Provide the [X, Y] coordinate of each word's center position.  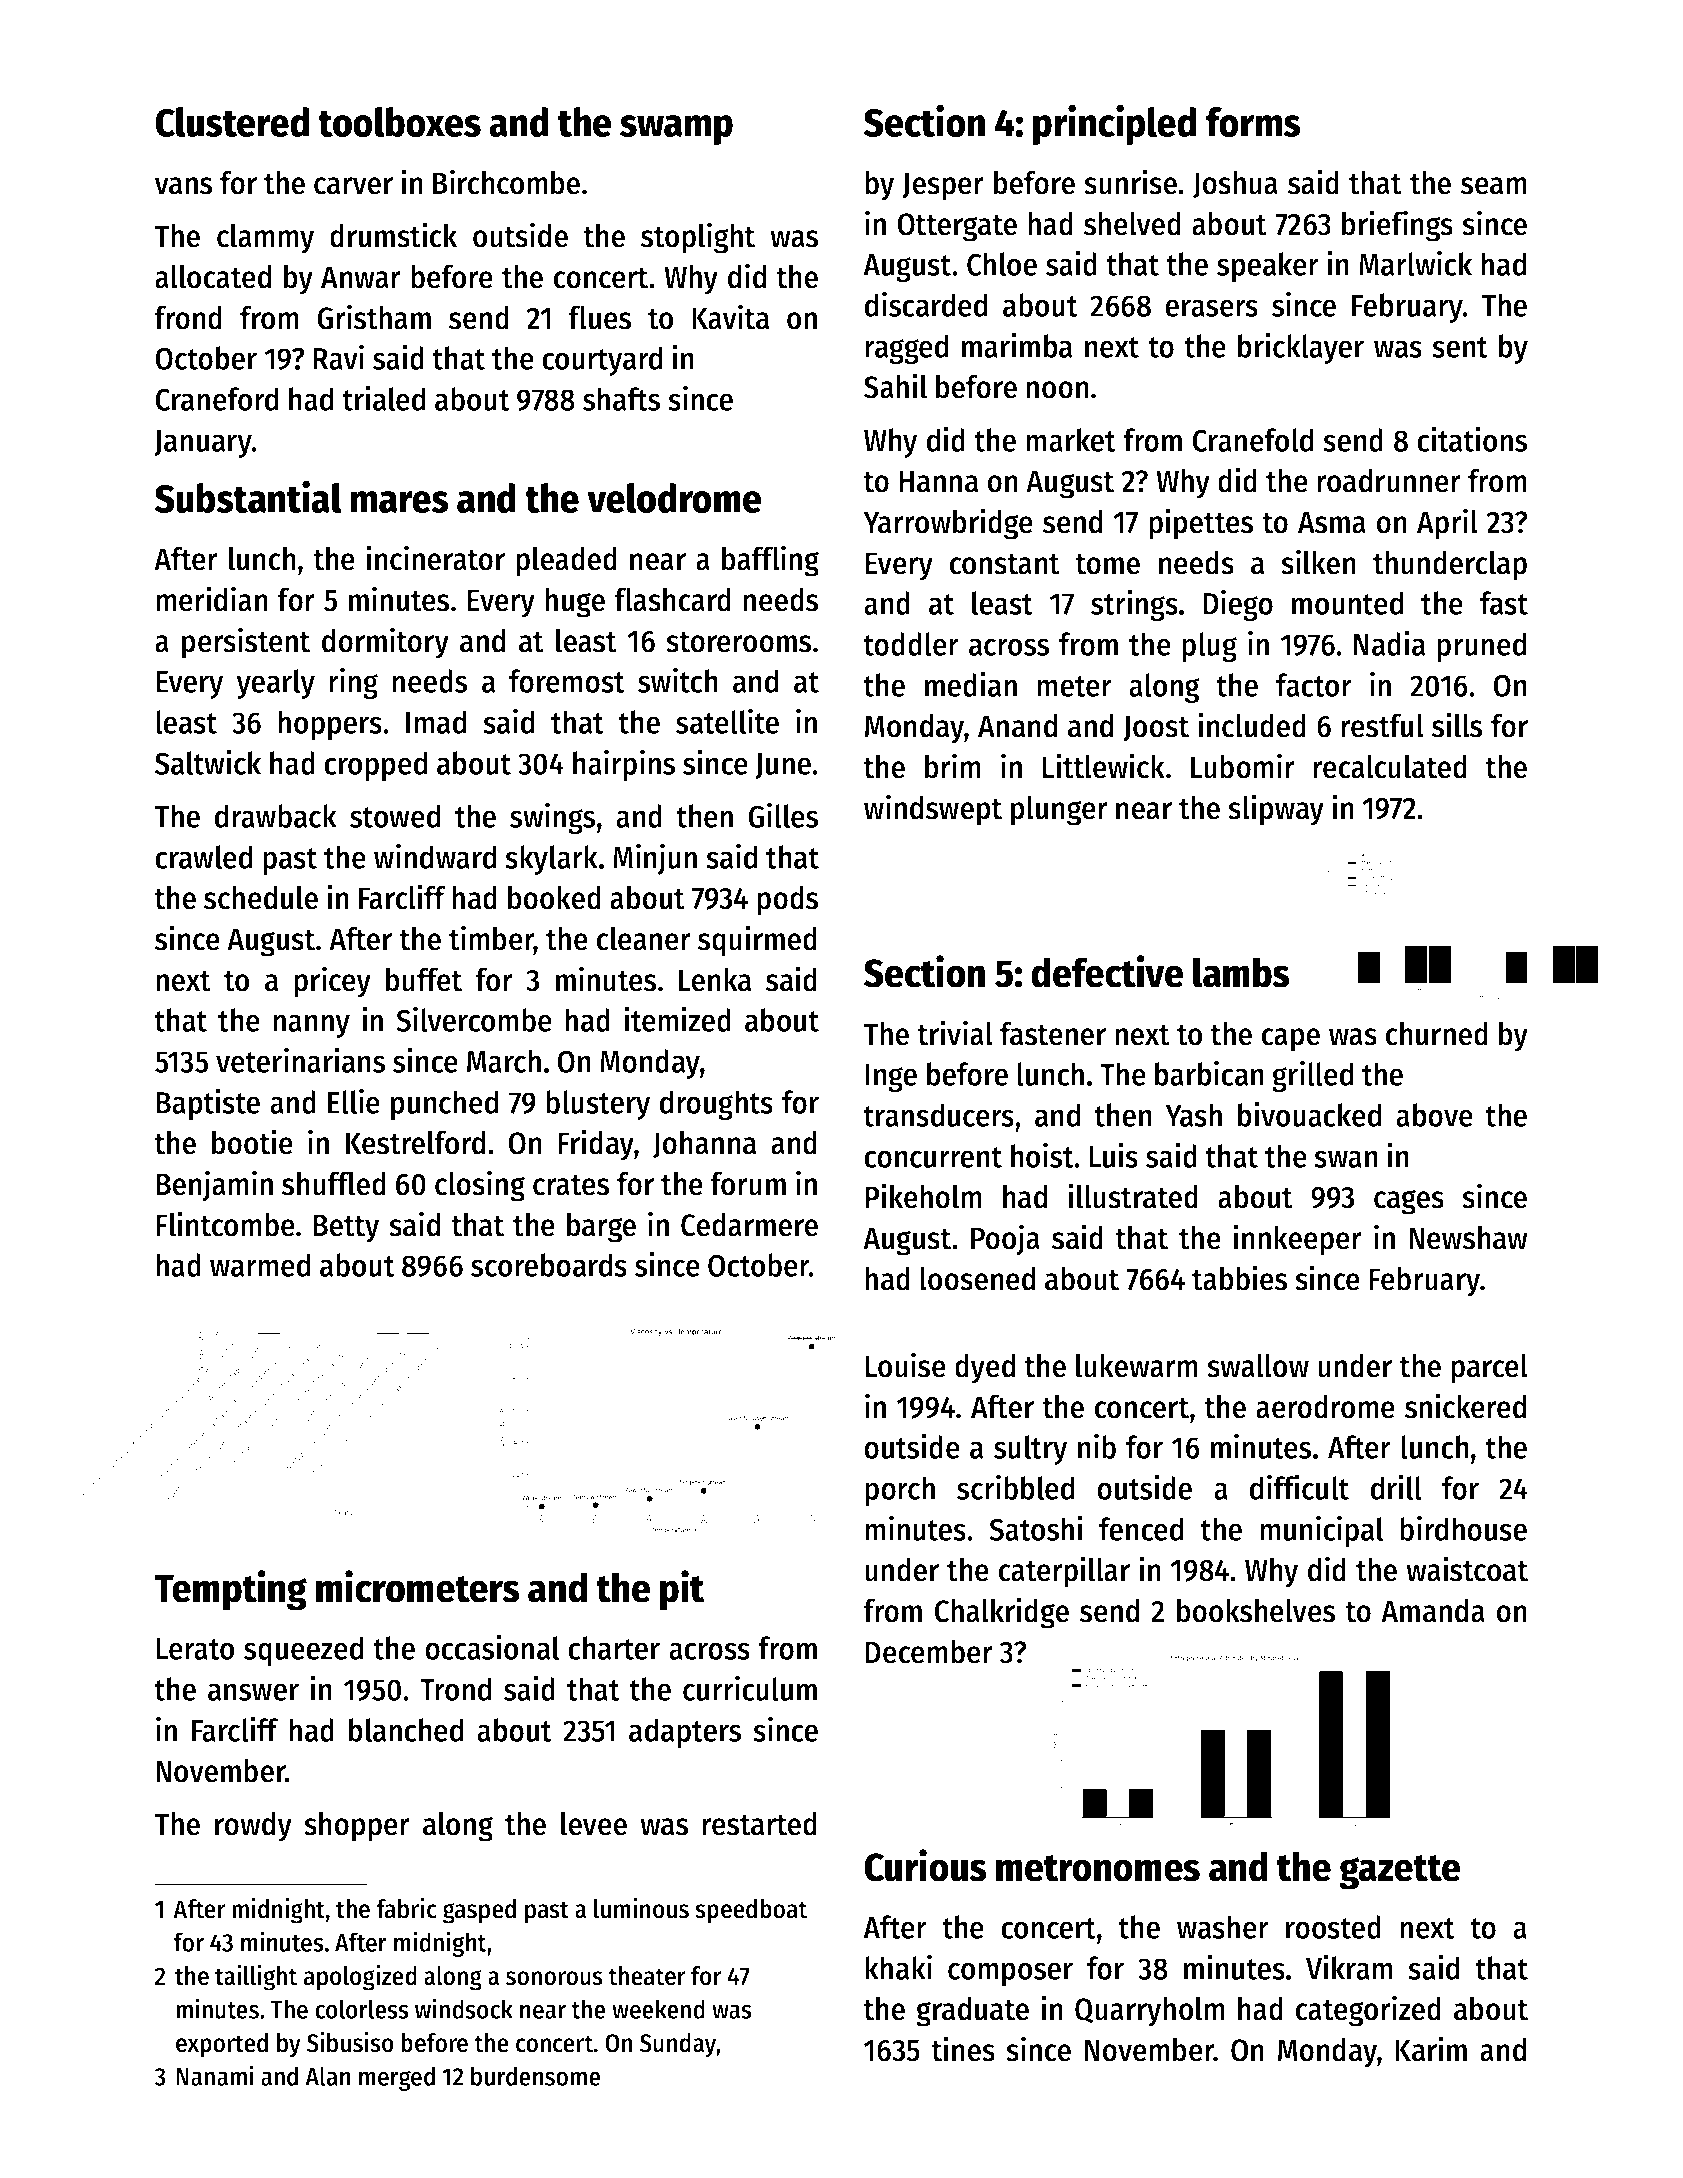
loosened [977, 1278]
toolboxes [399, 122]
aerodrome [1325, 1406]
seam [1494, 186]
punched [444, 1105]
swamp [676, 130]
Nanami [215, 2075]
